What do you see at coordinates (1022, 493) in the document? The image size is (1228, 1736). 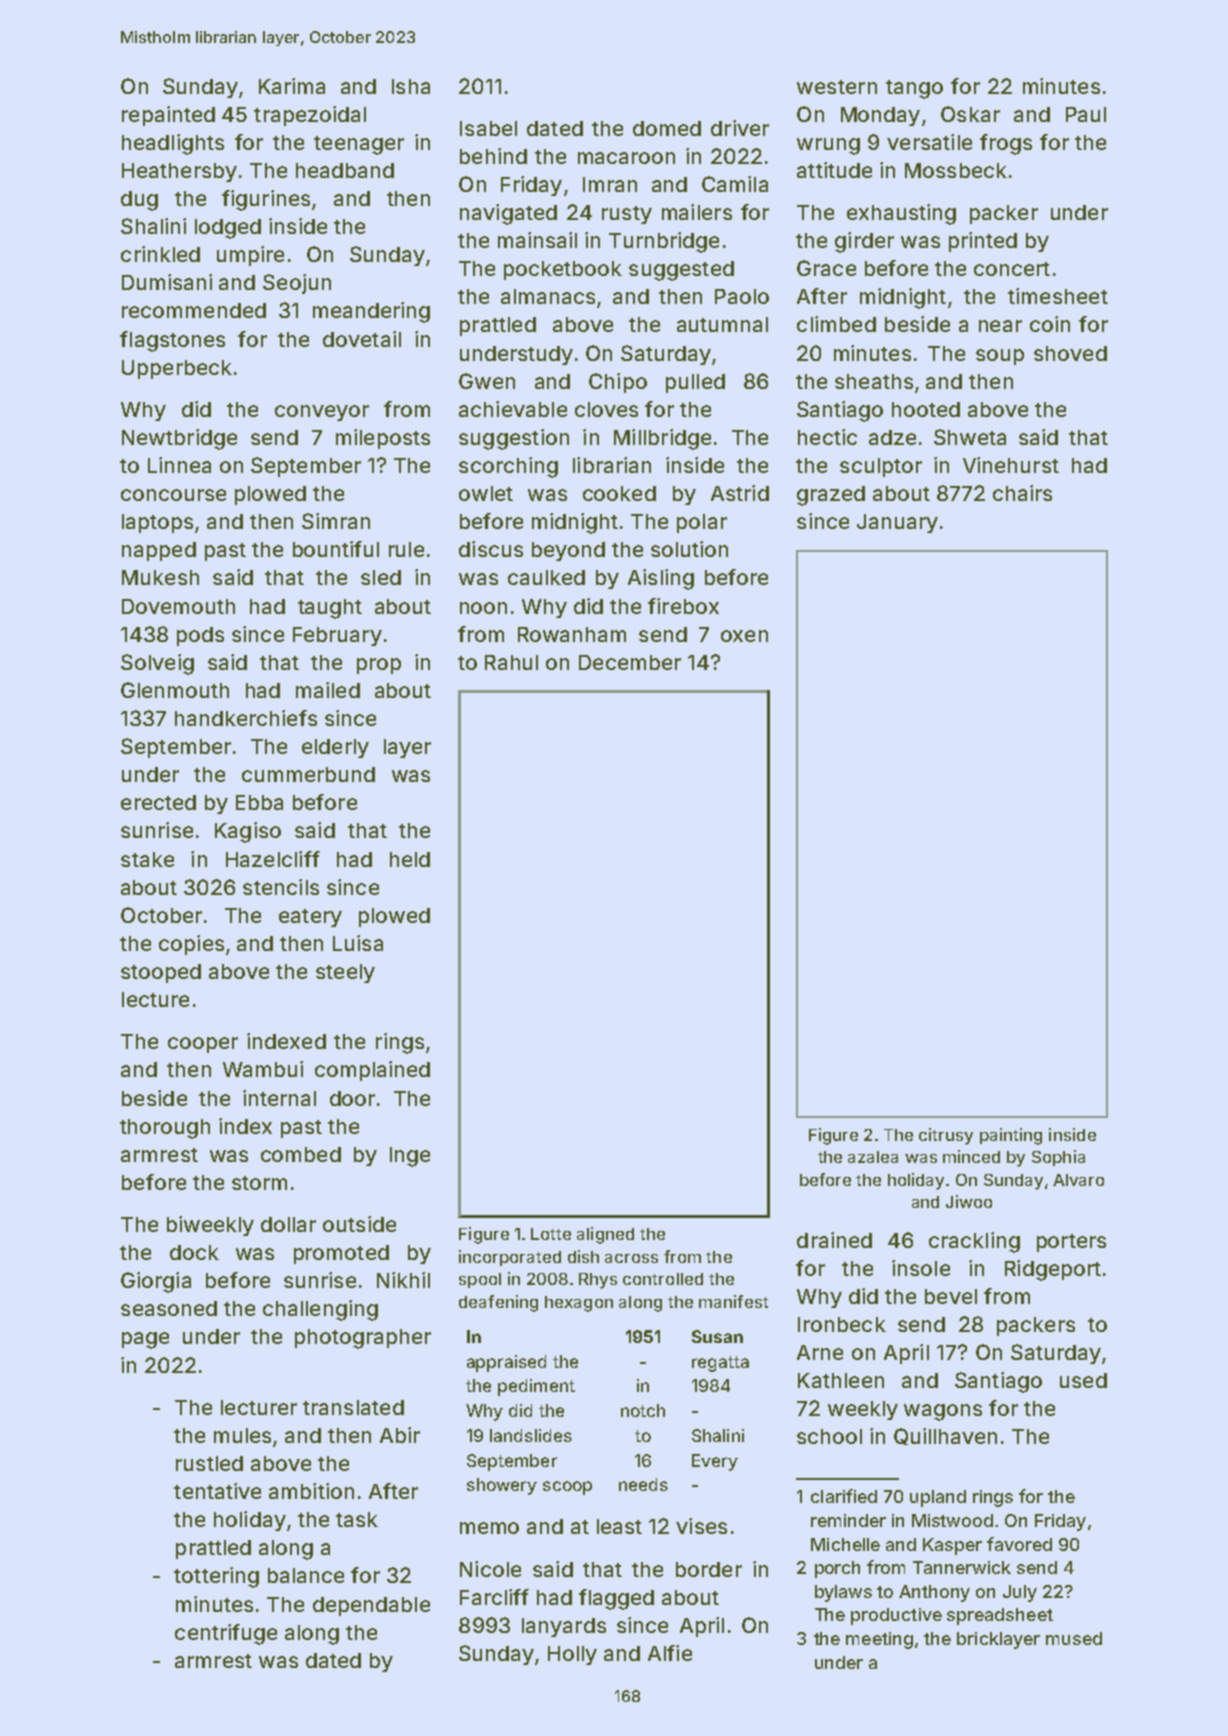 I see `chairs` at bounding box center [1022, 493].
